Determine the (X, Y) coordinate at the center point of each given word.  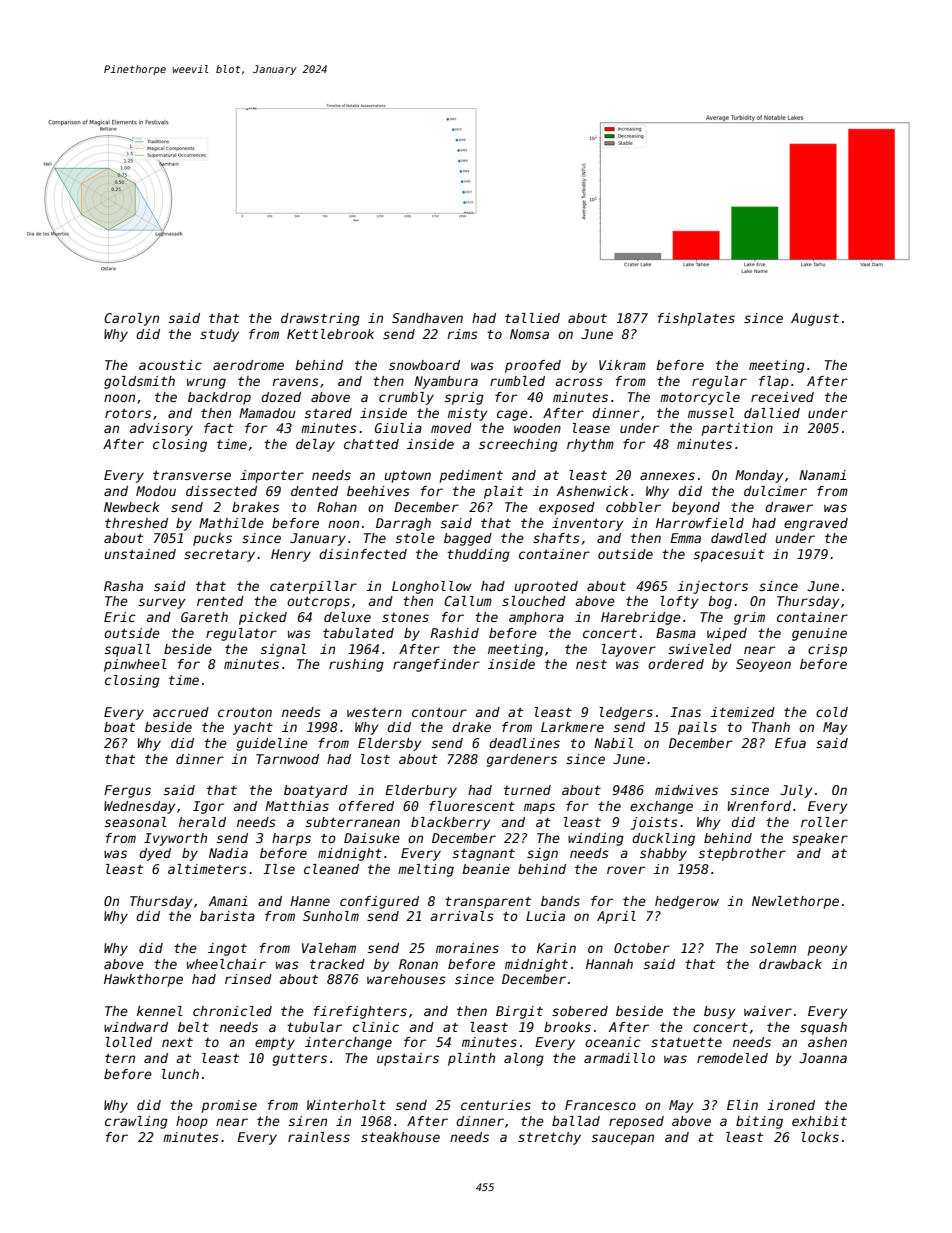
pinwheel (135, 665)
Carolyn (131, 319)
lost (375, 759)
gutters (300, 1059)
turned (527, 790)
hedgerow (687, 902)
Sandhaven (427, 318)
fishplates (696, 319)
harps (291, 839)
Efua (790, 743)
